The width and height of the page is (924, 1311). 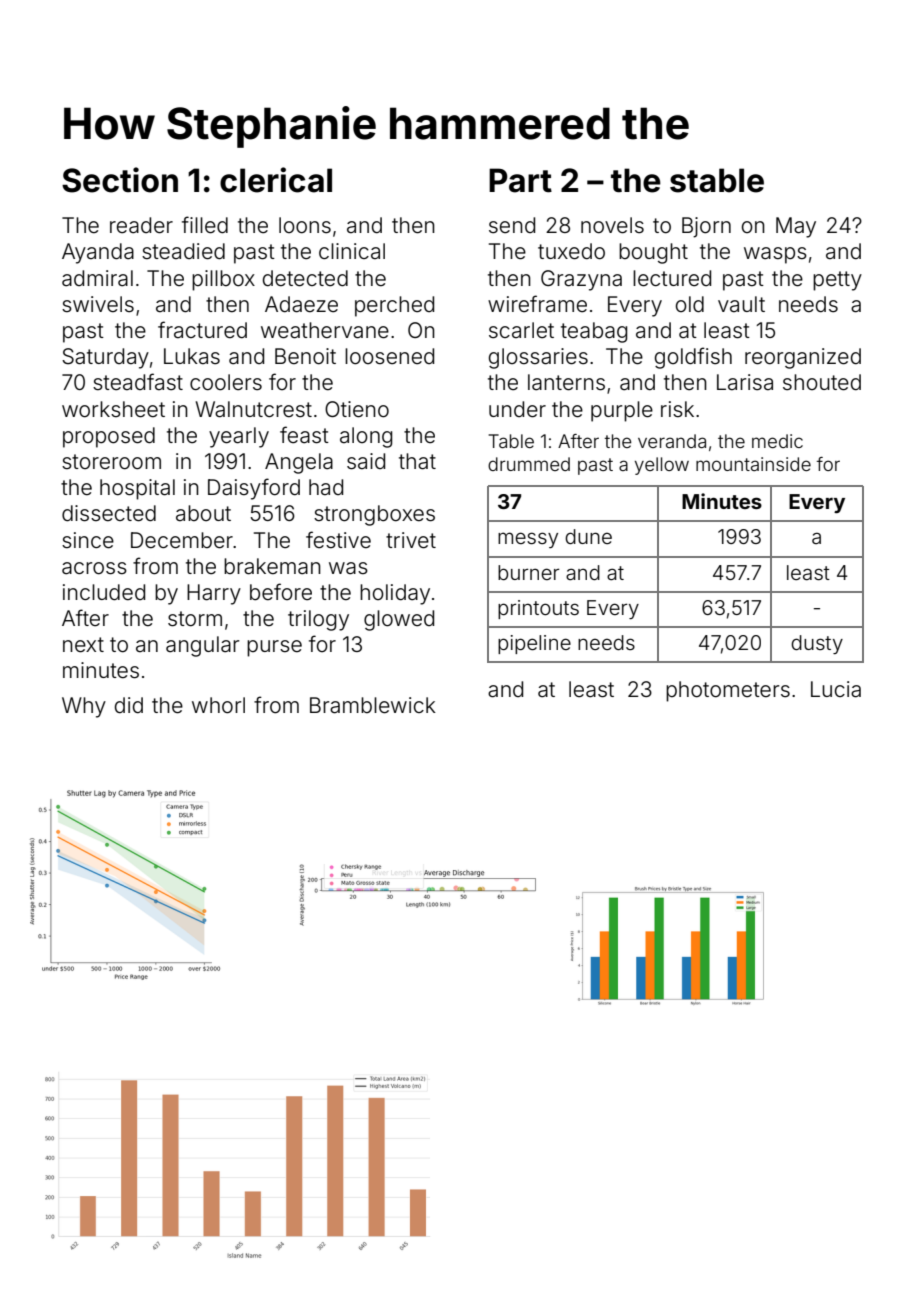 I want to click on festive, so click(x=338, y=539).
